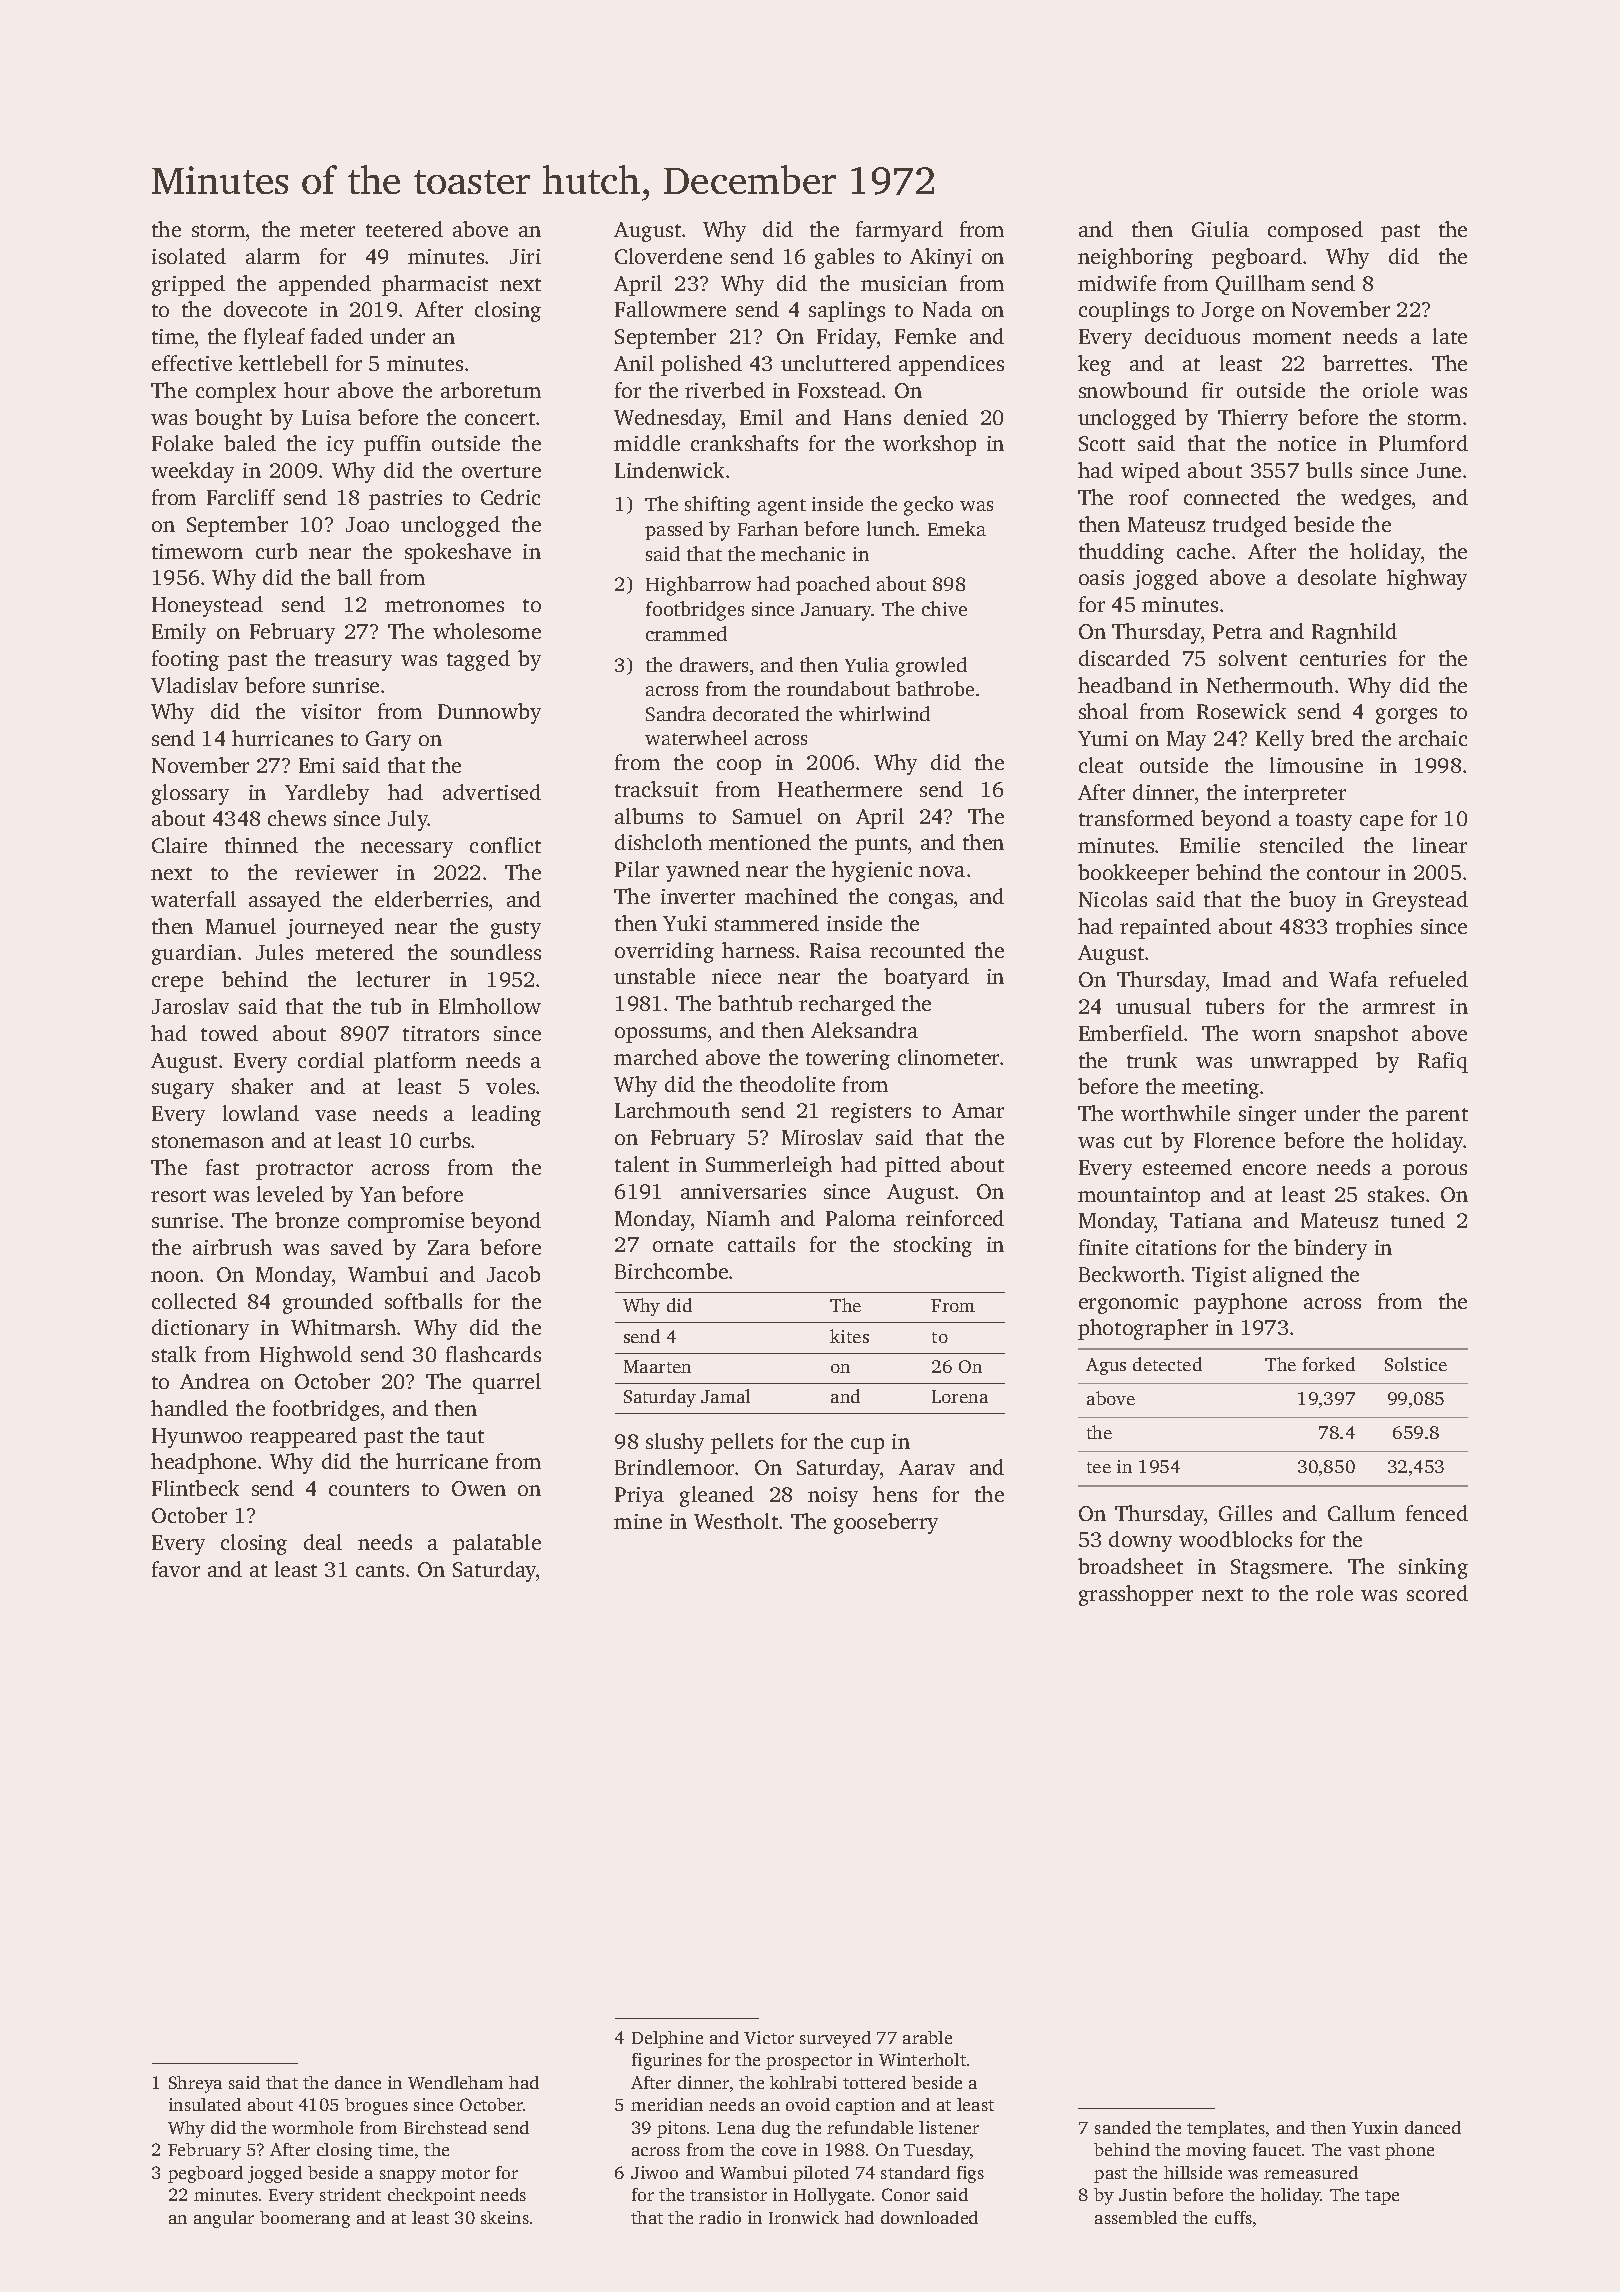  What do you see at coordinates (1437, 1593) in the screenshot?
I see `scored` at bounding box center [1437, 1593].
